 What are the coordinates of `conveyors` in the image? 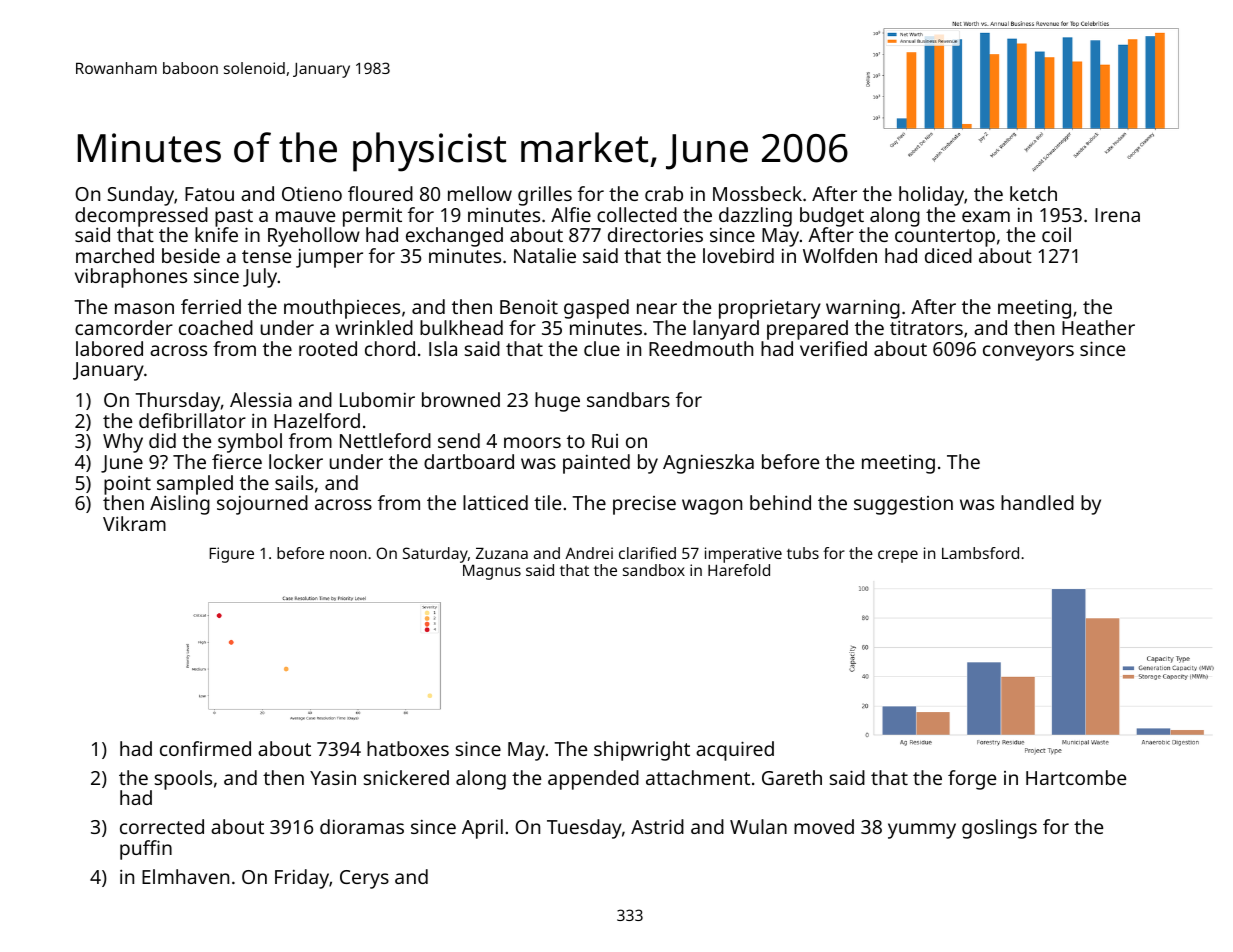 It's located at (1028, 353).
